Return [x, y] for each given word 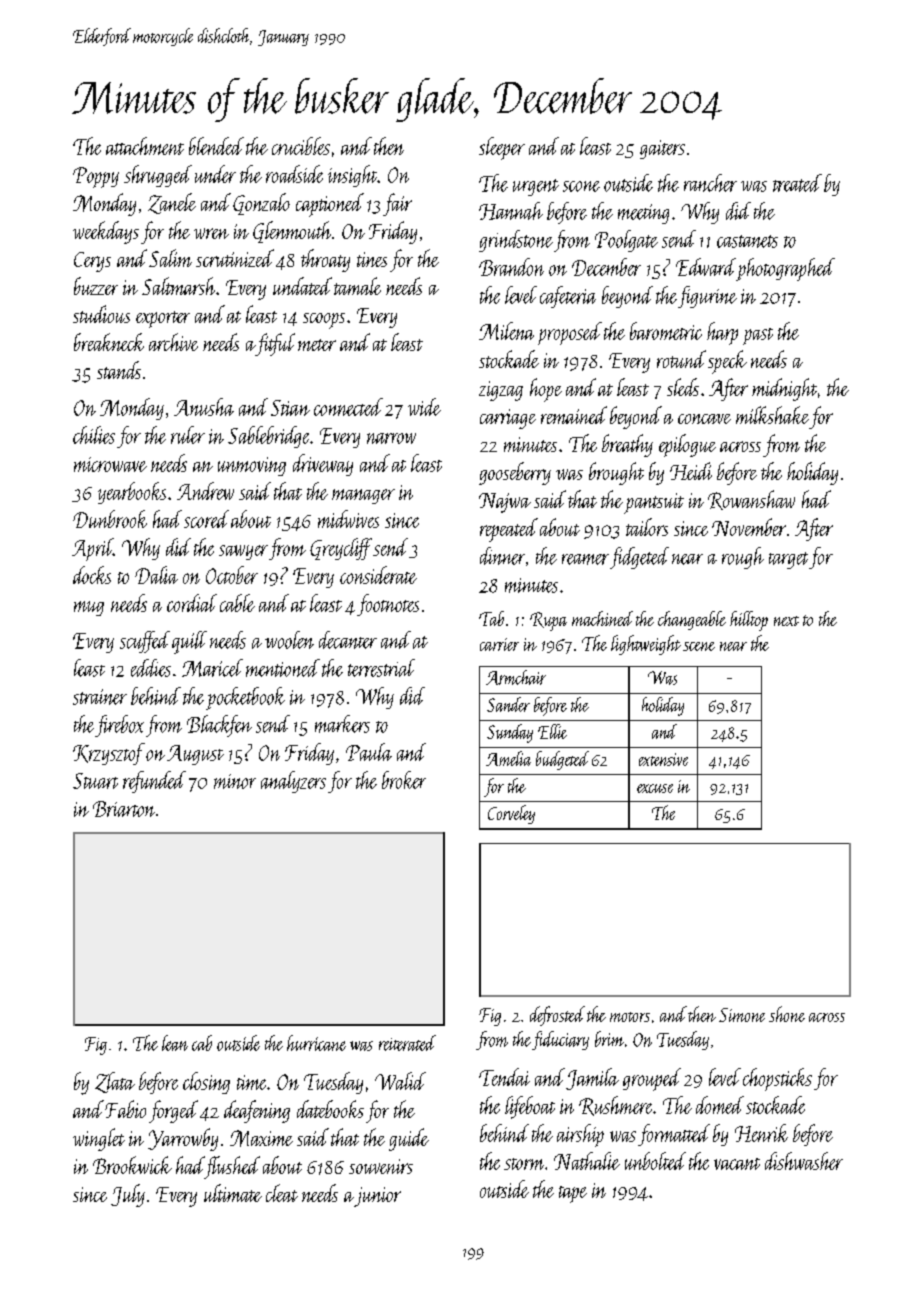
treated [797, 183]
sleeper [502, 148]
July [128, 1195]
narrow [391, 438]
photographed [785, 269]
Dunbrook [110, 519]
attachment [145, 146]
